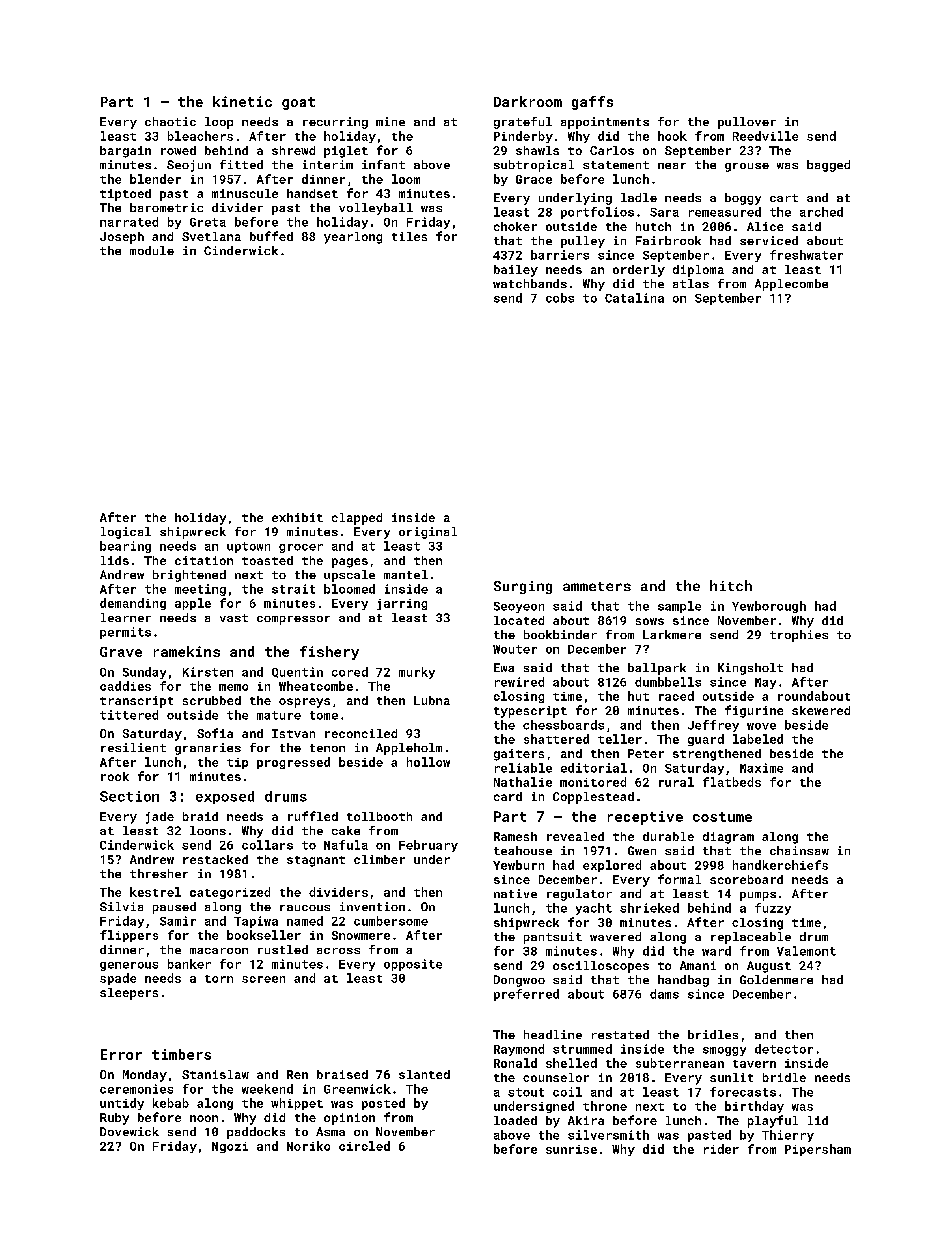 Image resolution: width=952 pixels, height=1233 pixels. I want to click on Ngozi, so click(230, 1147).
